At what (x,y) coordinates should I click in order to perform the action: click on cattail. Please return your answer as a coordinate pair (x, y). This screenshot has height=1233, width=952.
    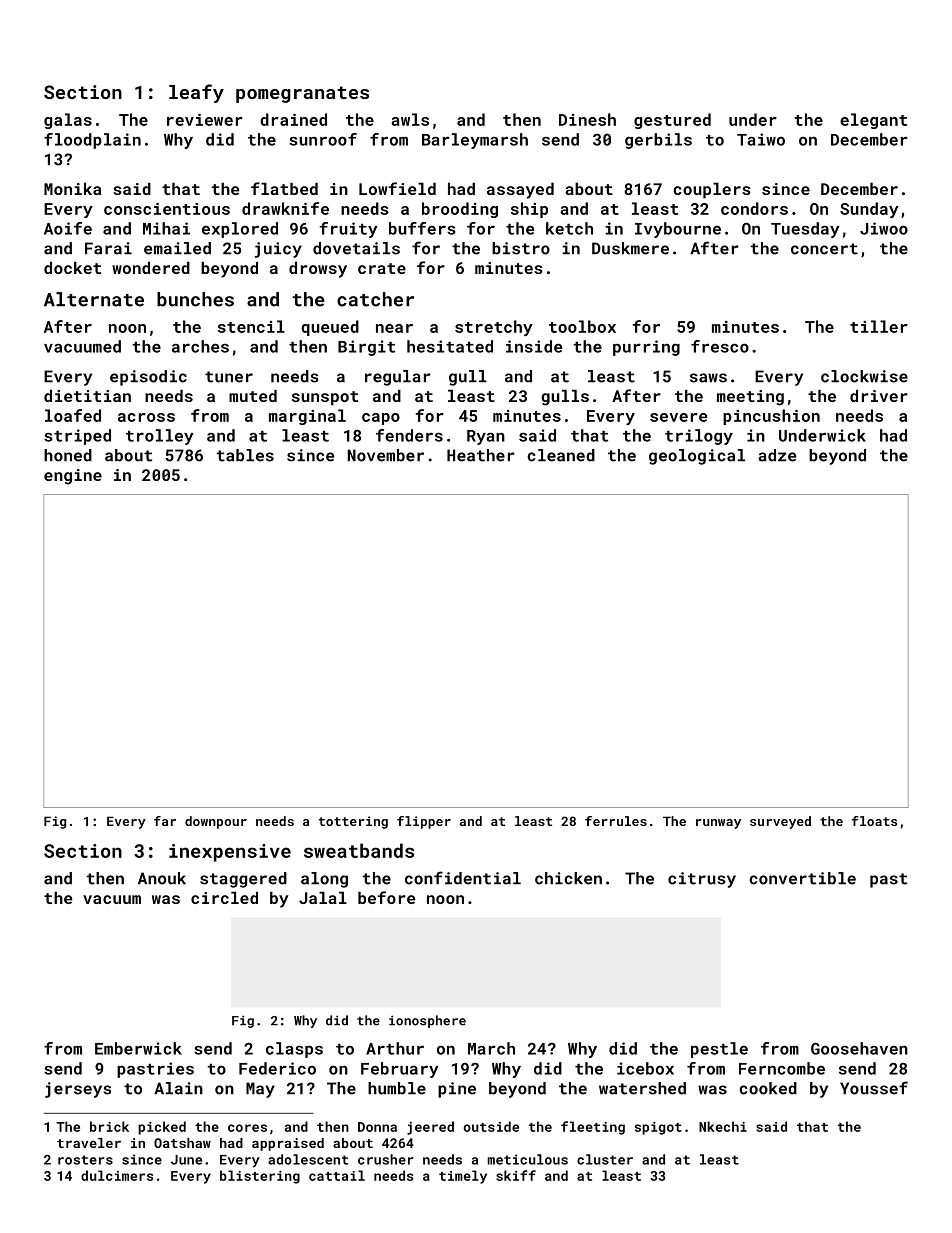
    Looking at the image, I should click on (337, 1175).
